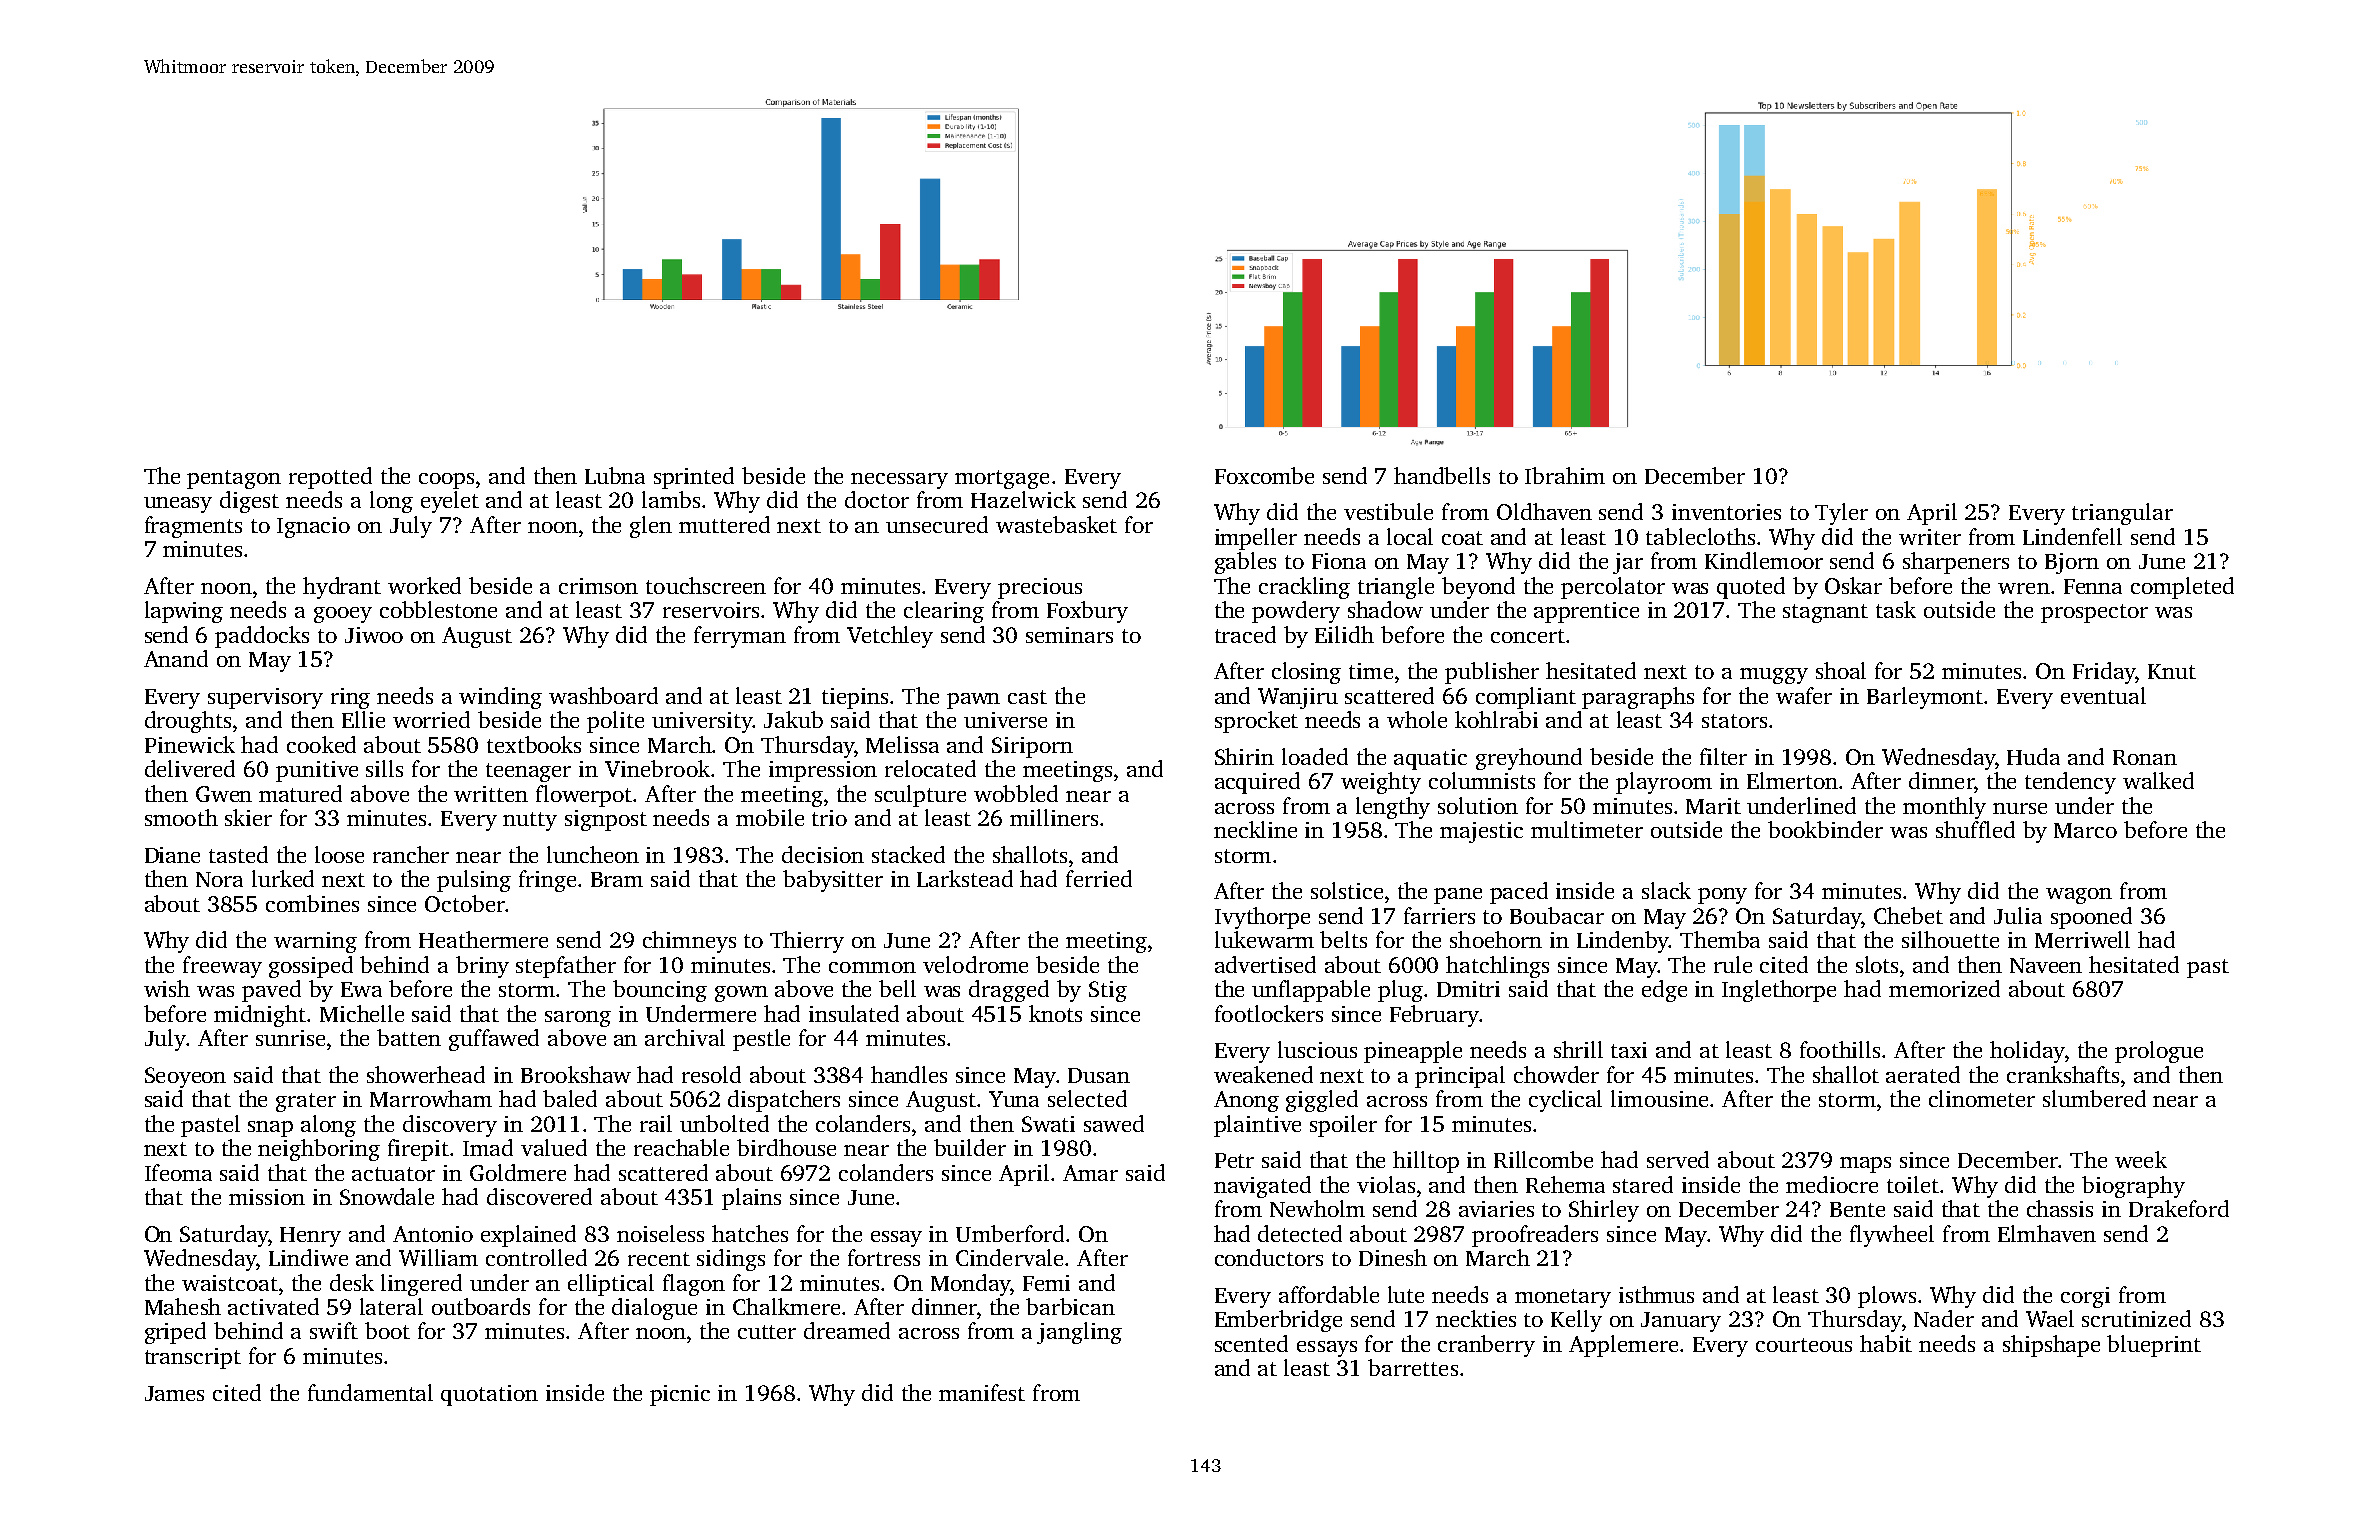  I want to click on bookbinder, so click(1825, 829).
